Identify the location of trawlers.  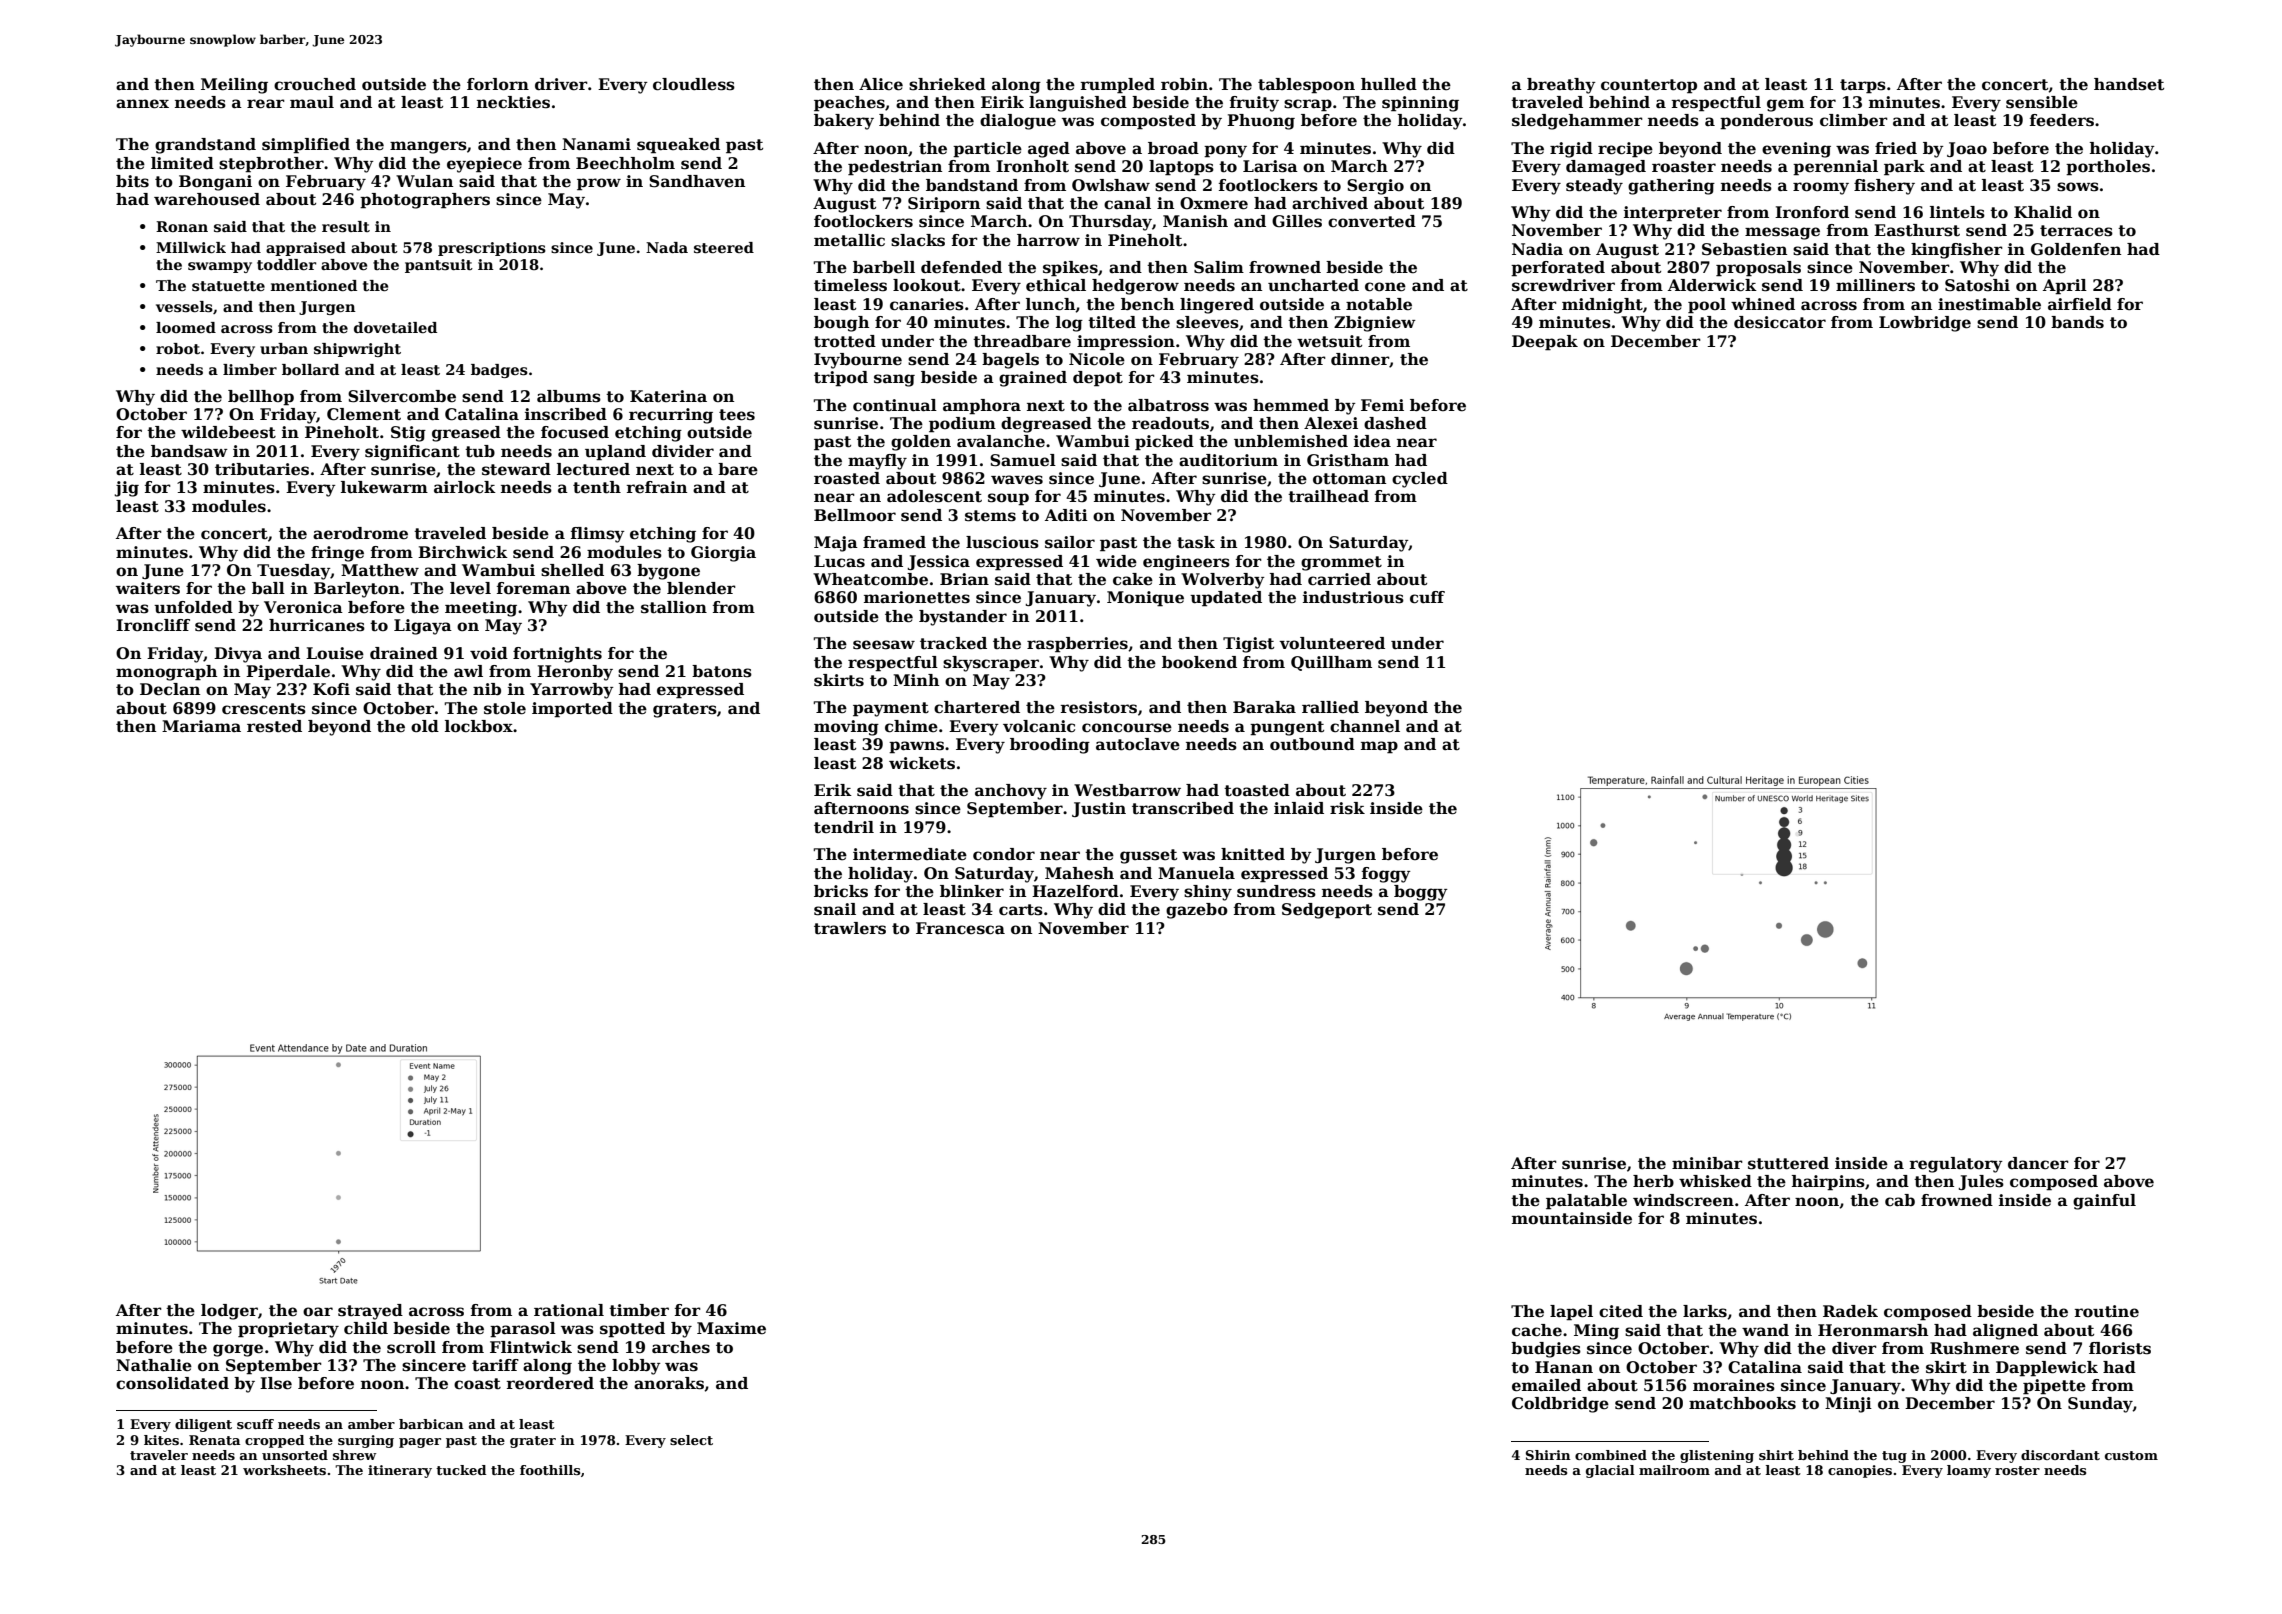
(850, 928).
